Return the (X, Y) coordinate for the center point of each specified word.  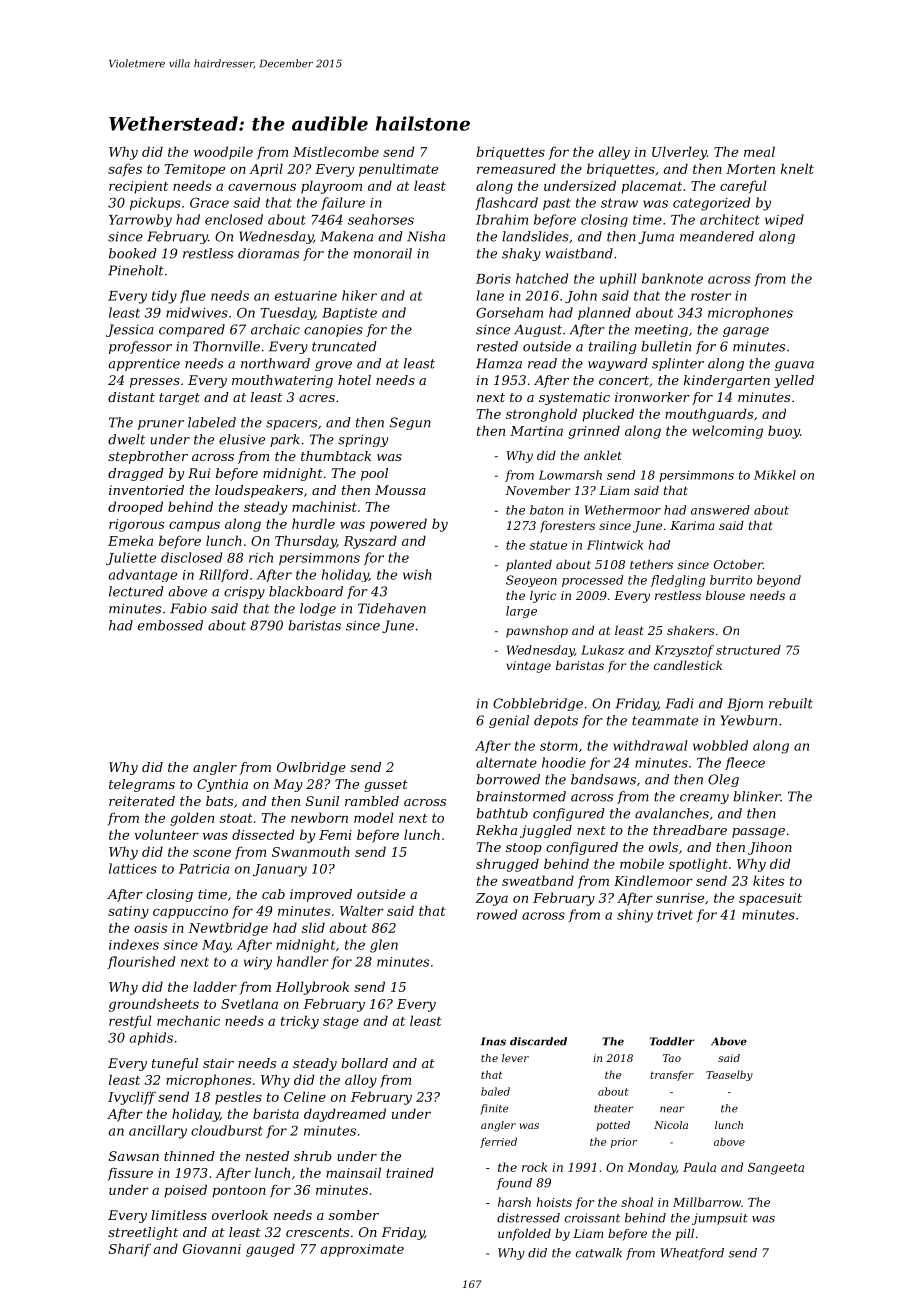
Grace (209, 202)
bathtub (502, 813)
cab (273, 894)
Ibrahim (502, 219)
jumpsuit (720, 1219)
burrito (731, 580)
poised (186, 1191)
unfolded (524, 1235)
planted (529, 566)
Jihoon (770, 848)
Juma (656, 237)
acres (317, 398)
